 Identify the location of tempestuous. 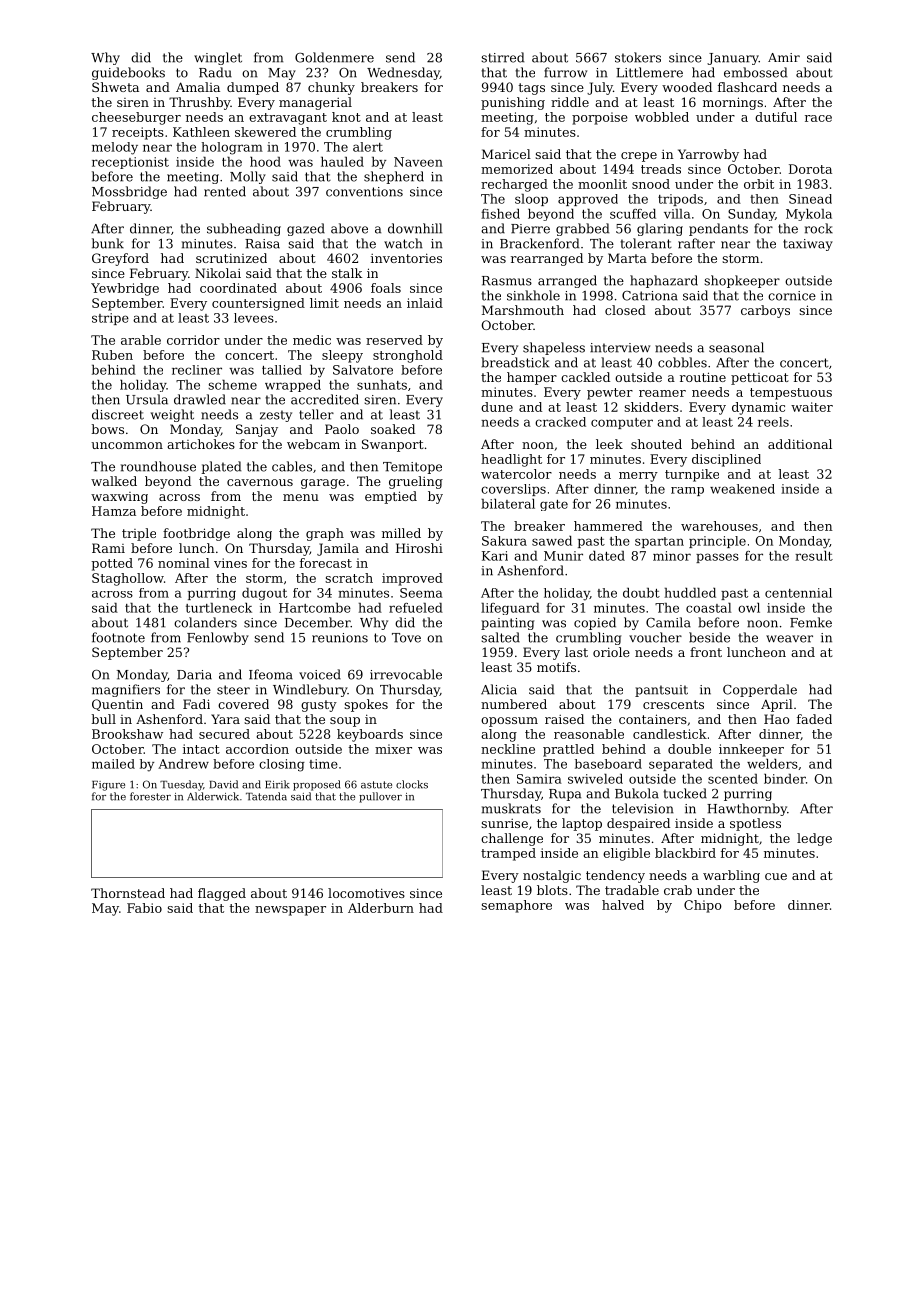
(791, 394).
